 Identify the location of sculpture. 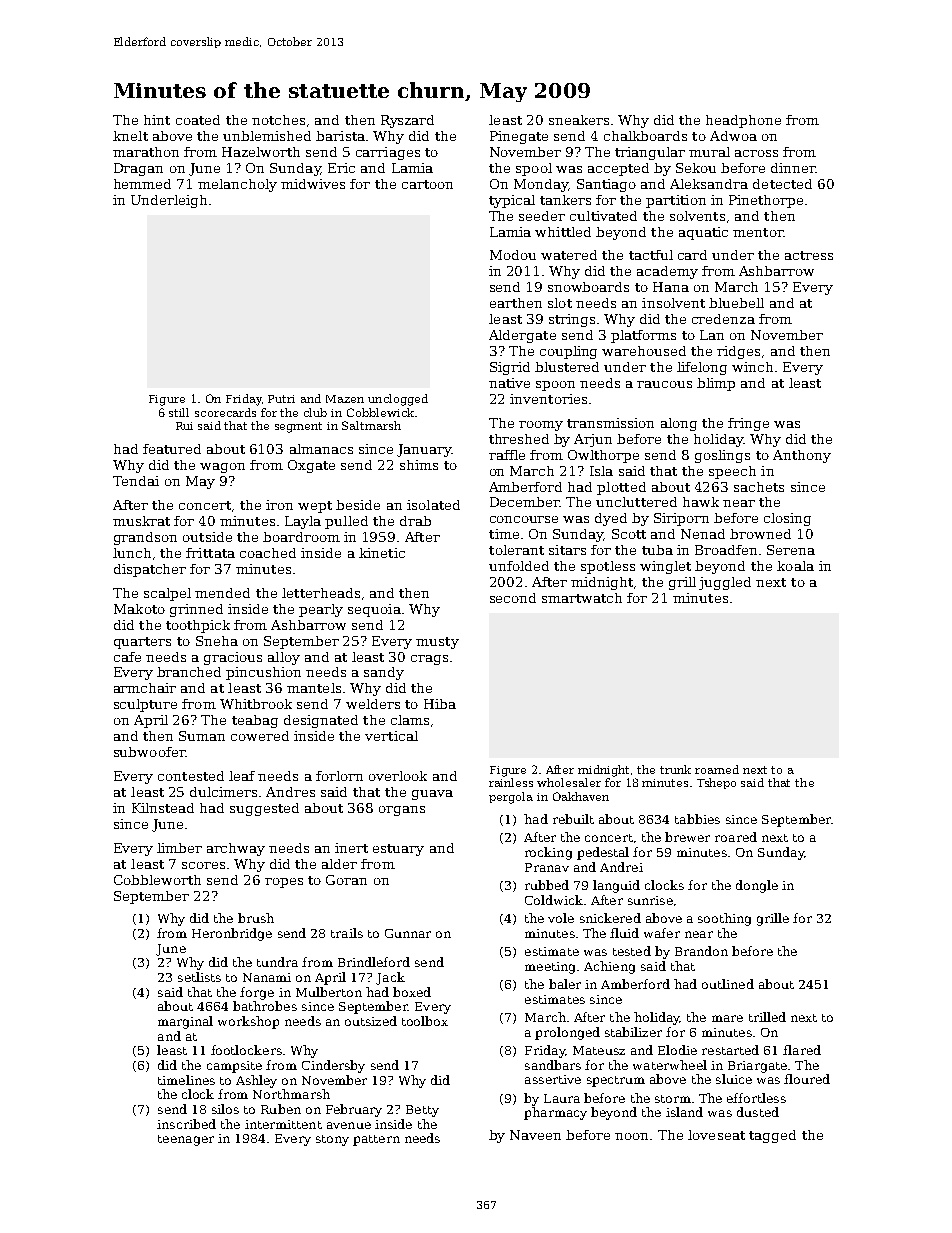
(145, 705).
